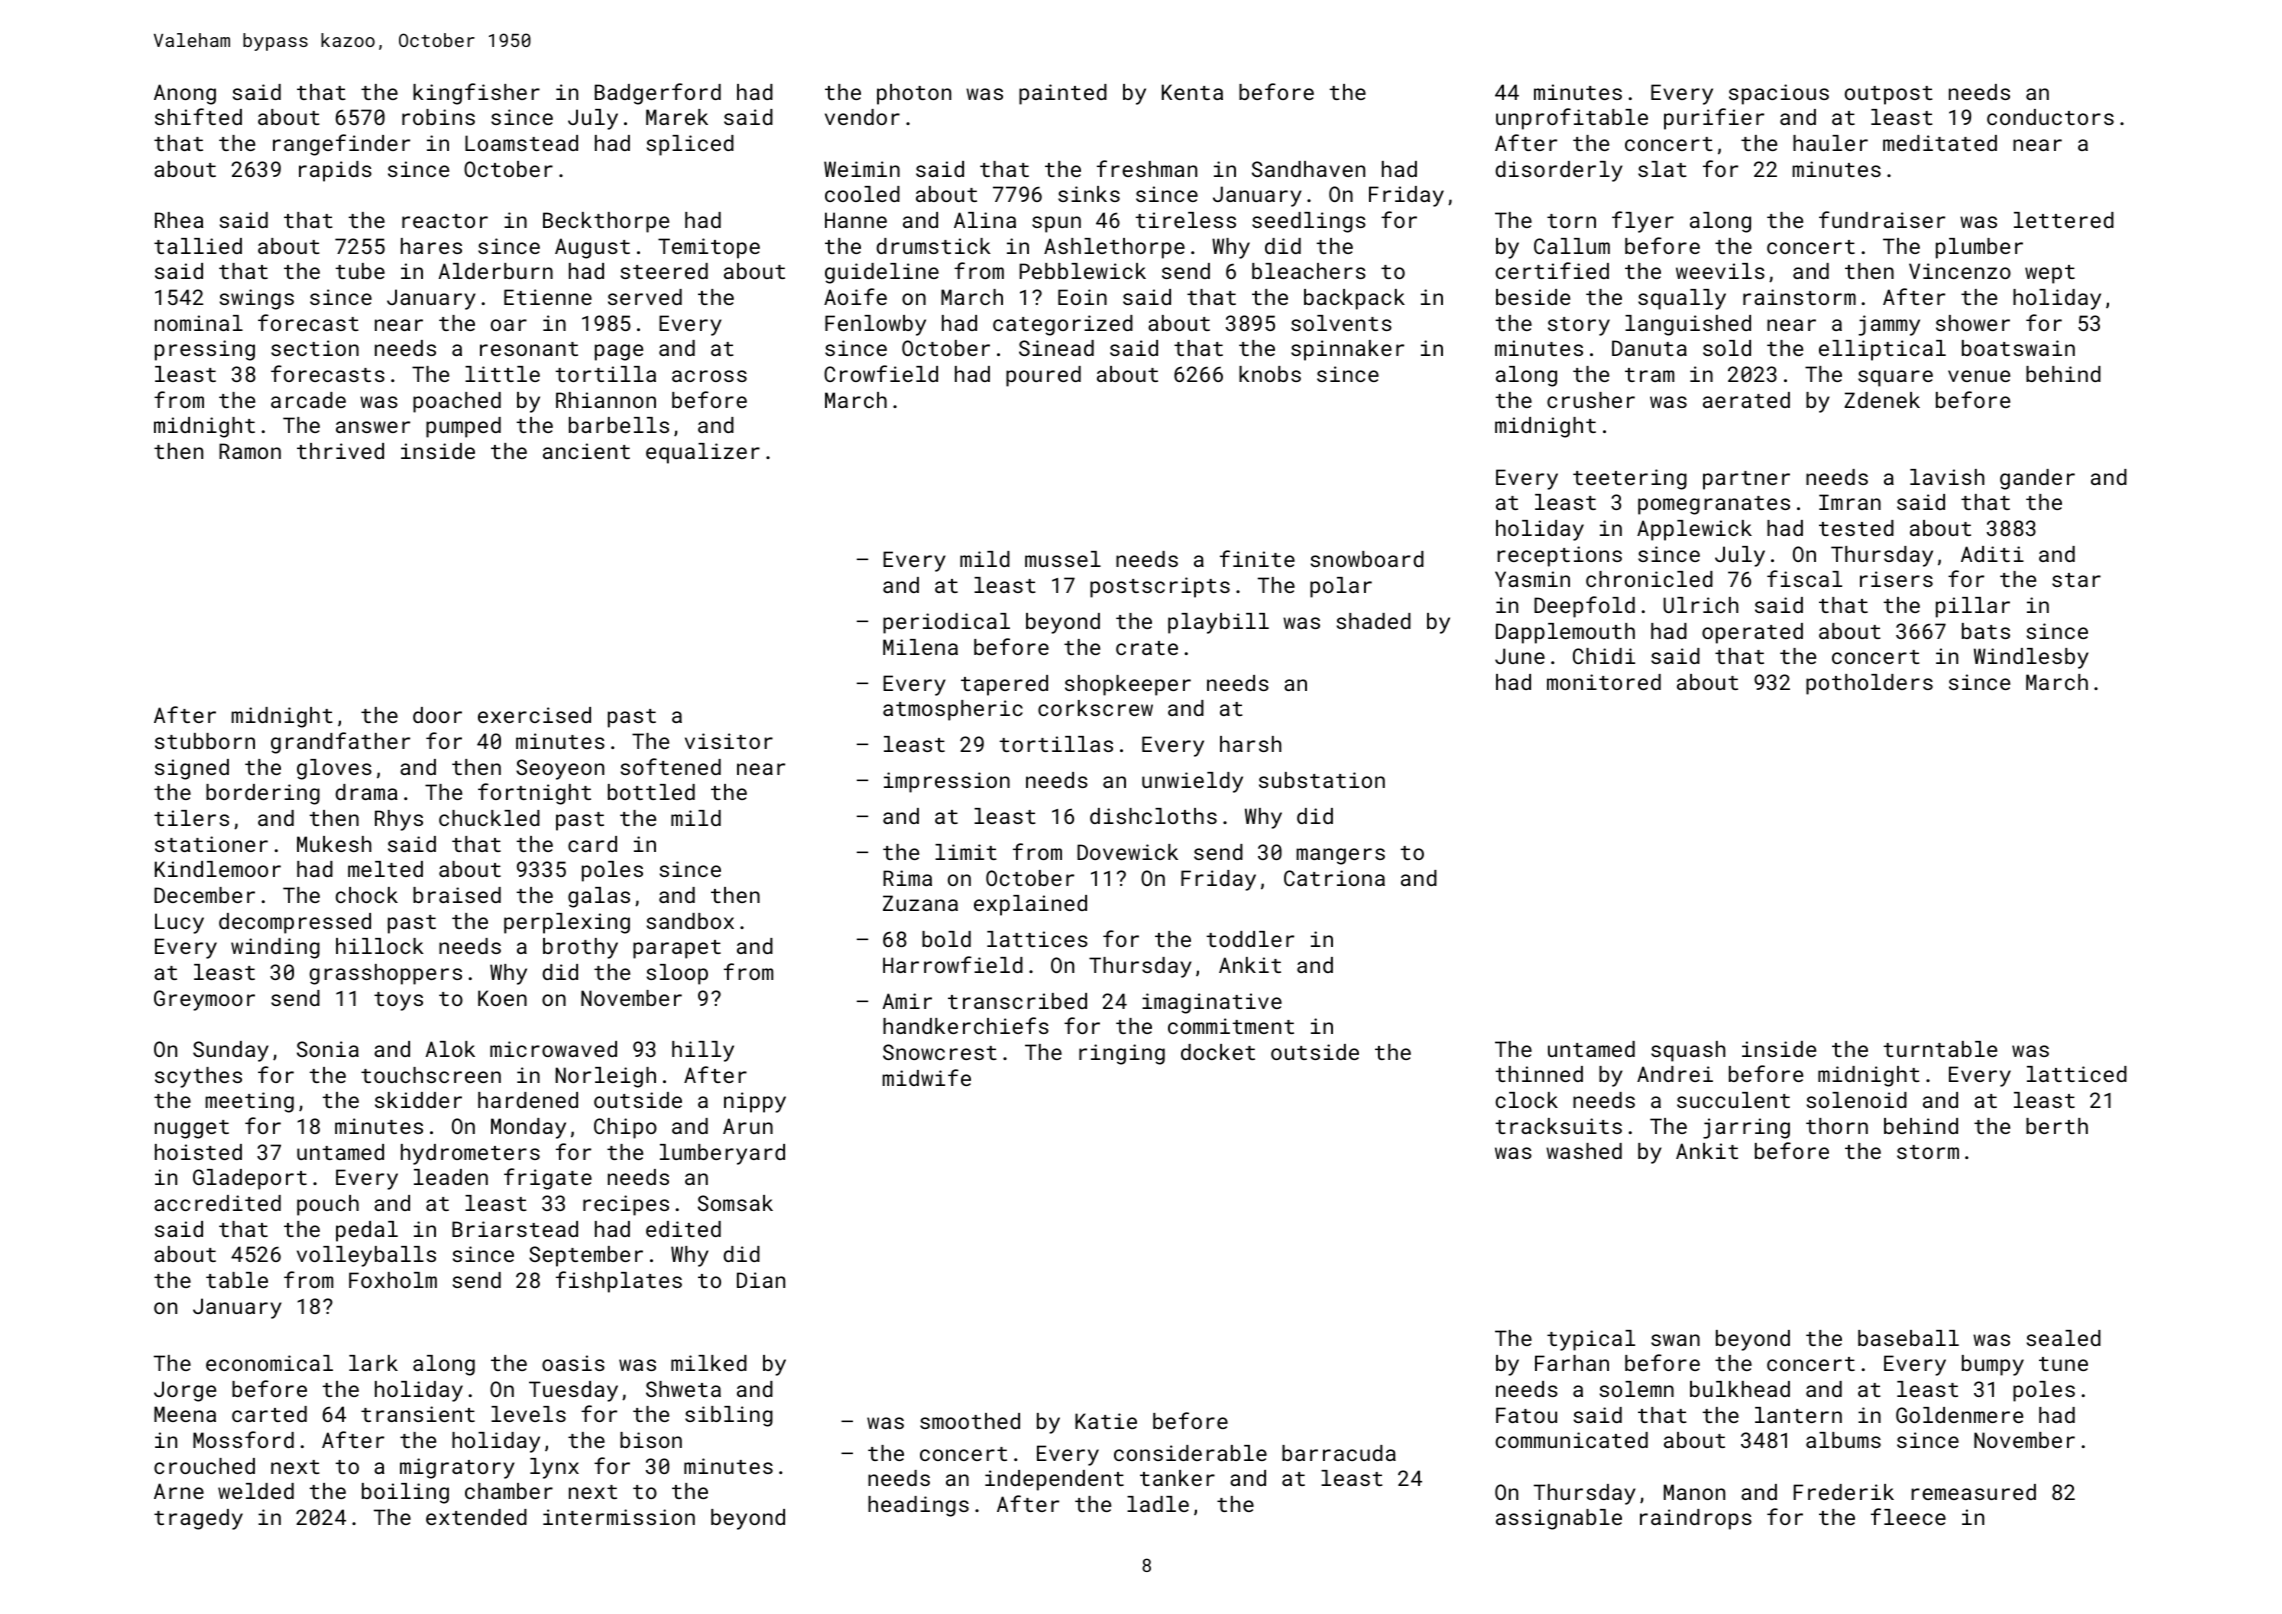 The width and height of the page is (2282, 1614). Describe the element at coordinates (476, 94) in the page. I see `kingfisher` at that location.
